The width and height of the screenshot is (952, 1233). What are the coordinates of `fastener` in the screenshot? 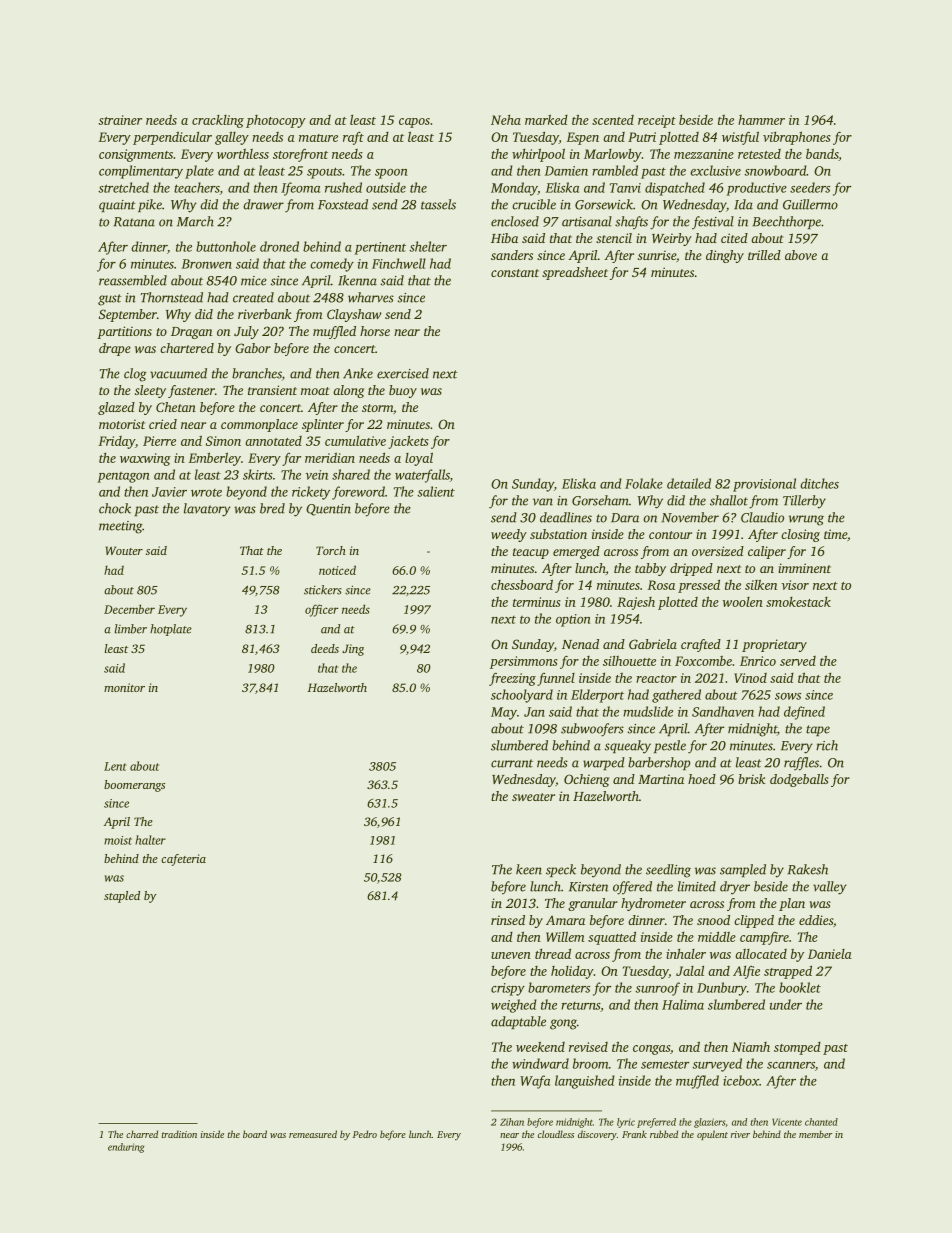 It's located at (191, 391).
